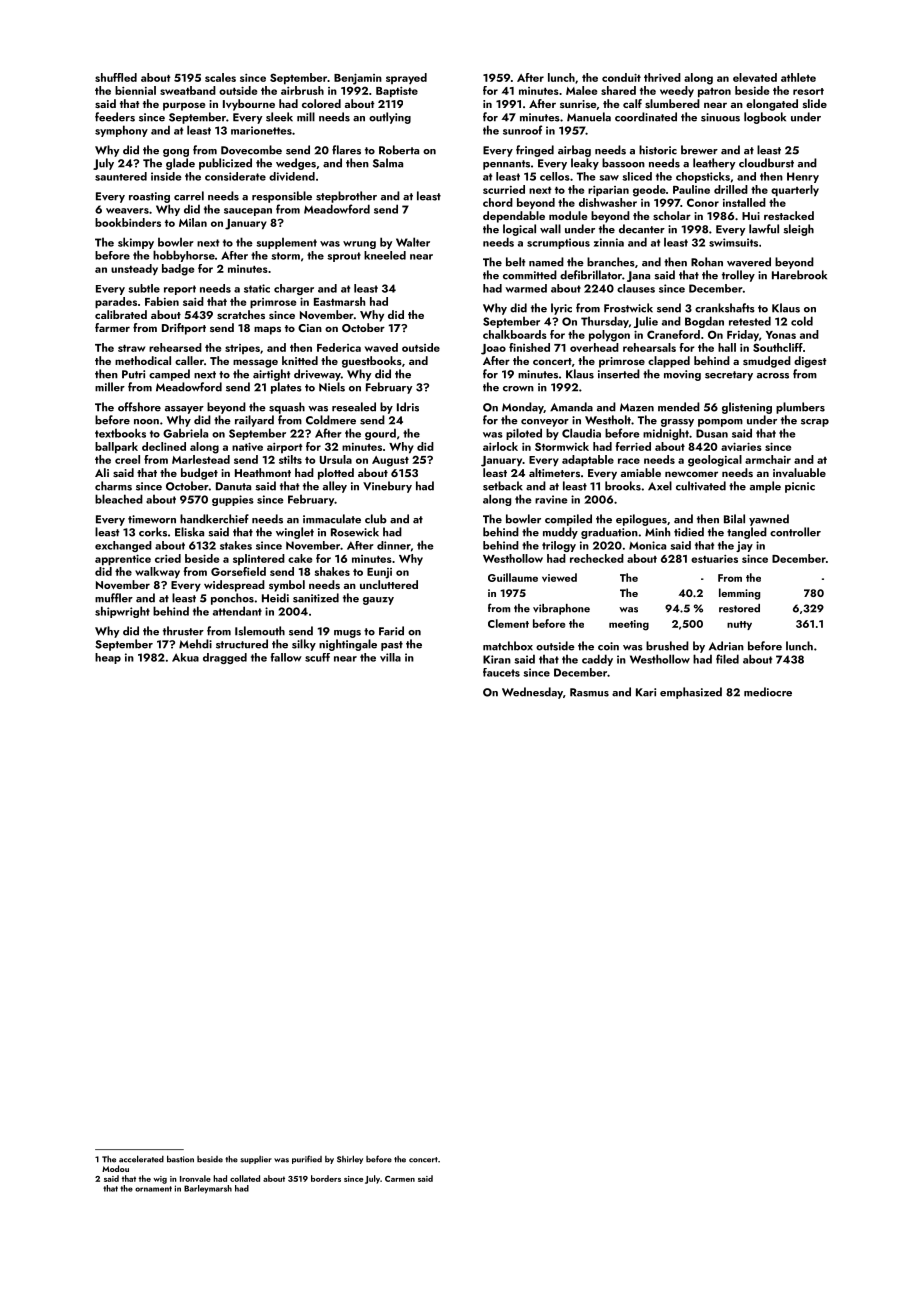 This document has height=1308, width=924. Describe the element at coordinates (406, 78) in the document. I see `sprayed` at that location.
